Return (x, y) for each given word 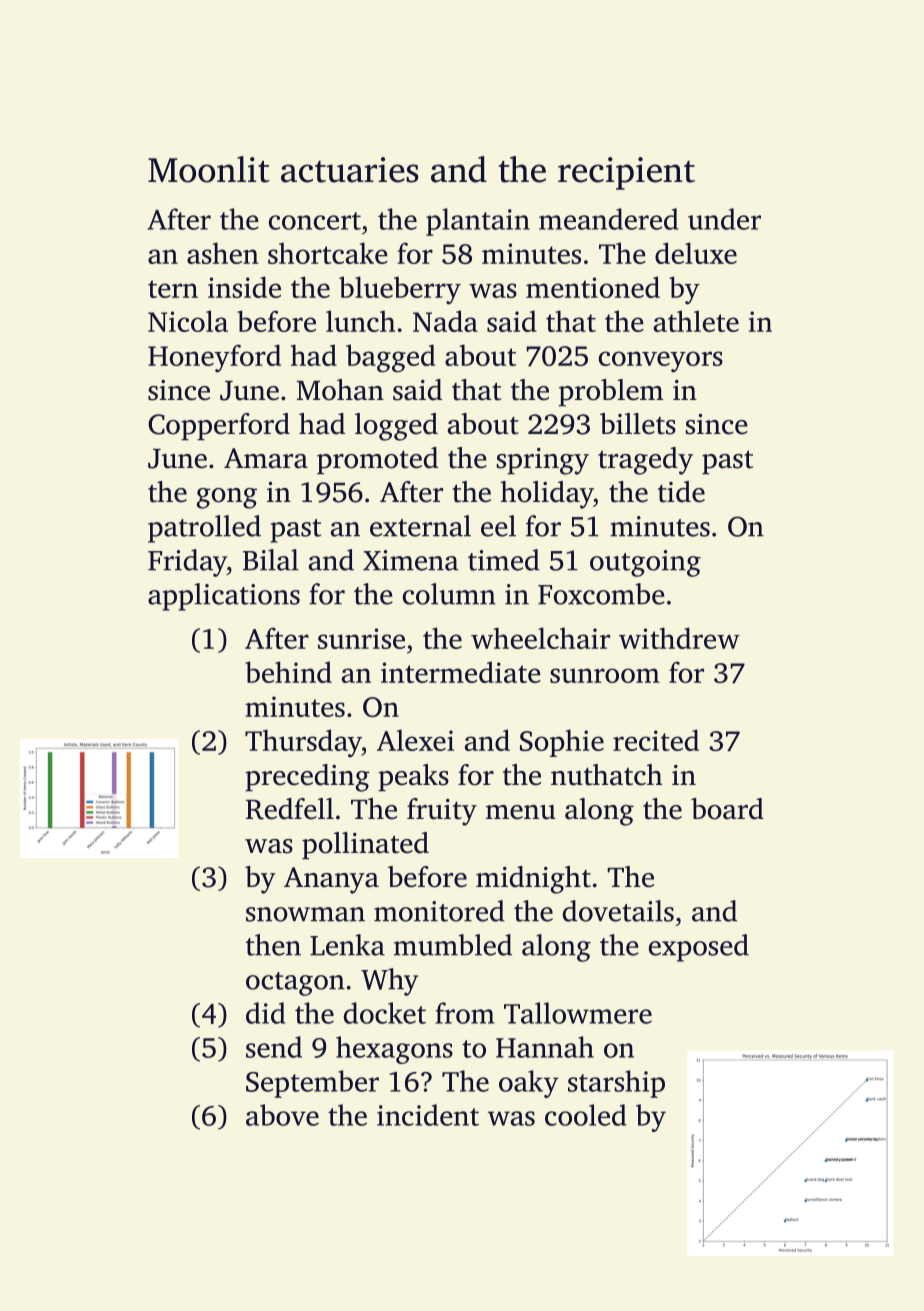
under (724, 219)
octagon (295, 984)
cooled (586, 1115)
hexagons (394, 1050)
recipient (626, 173)
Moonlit (208, 169)
